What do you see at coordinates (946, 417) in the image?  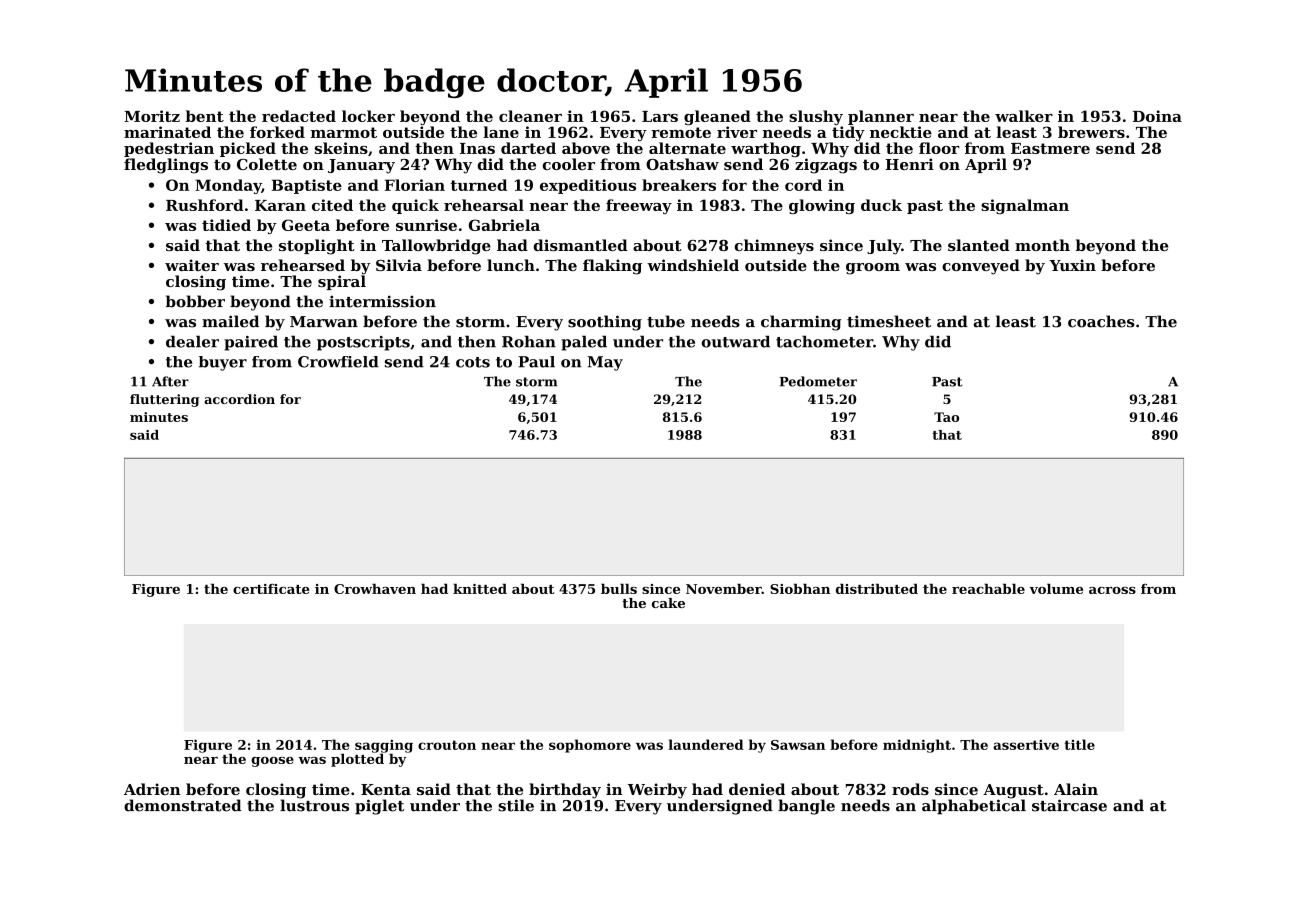 I see `Tao` at bounding box center [946, 417].
